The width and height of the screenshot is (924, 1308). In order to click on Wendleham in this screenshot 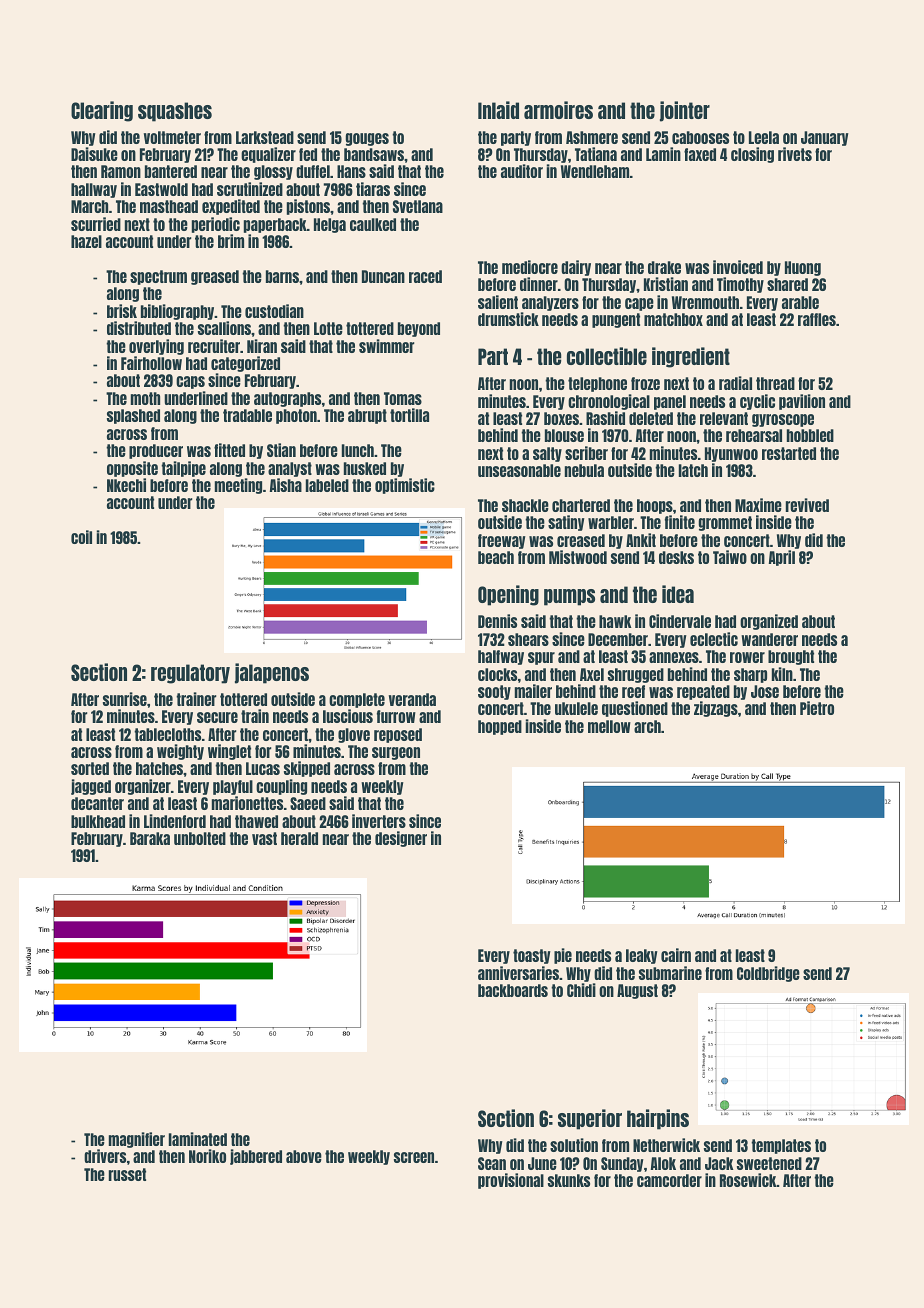, I will do `click(595, 171)`.
